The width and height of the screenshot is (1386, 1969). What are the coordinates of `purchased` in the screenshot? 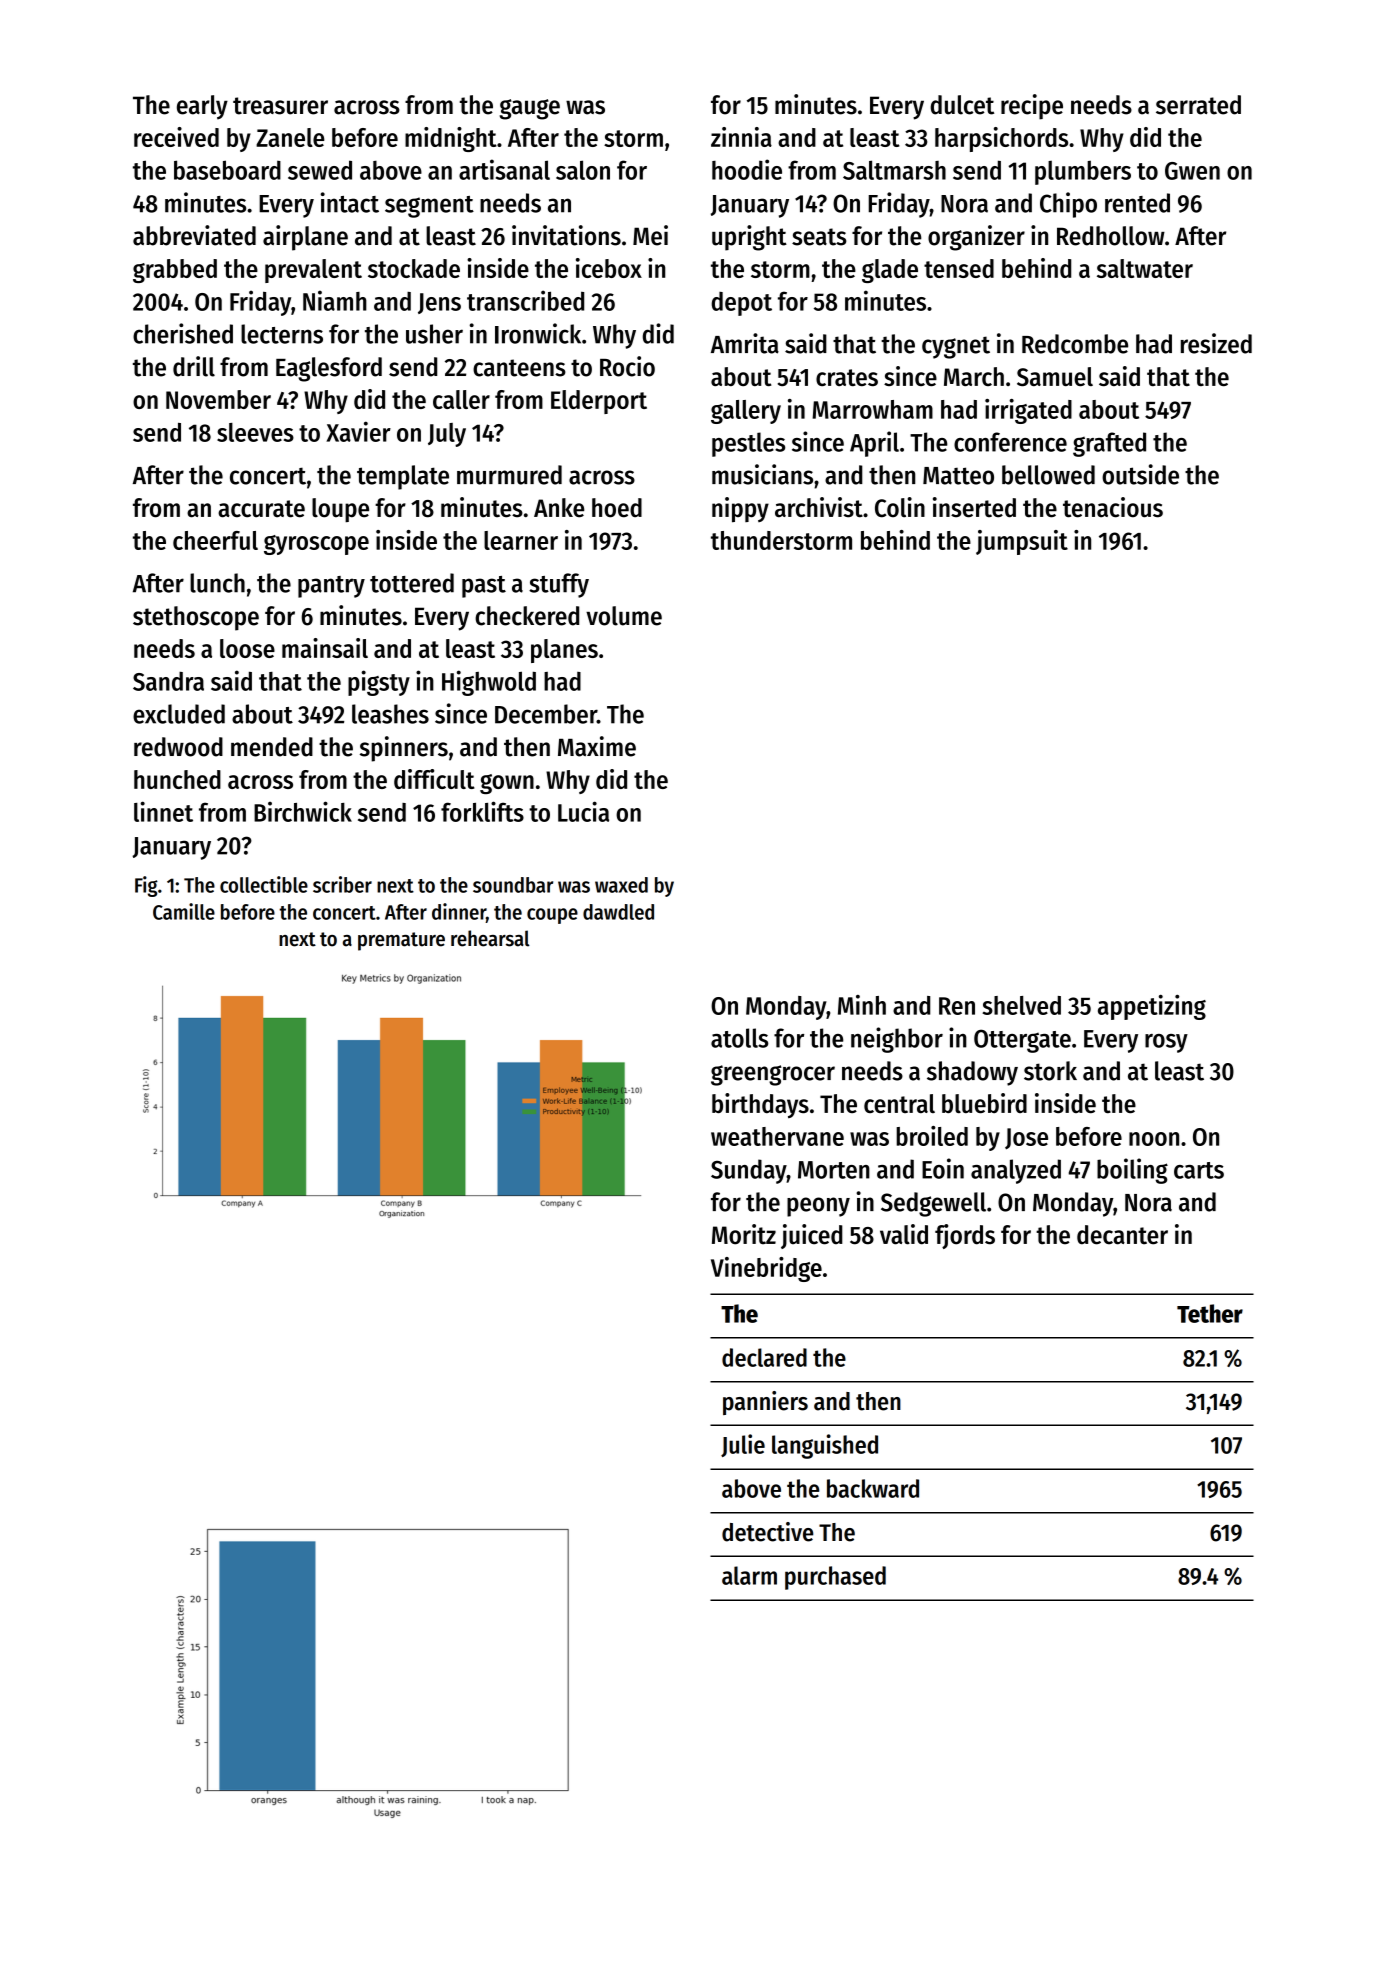 It's located at (835, 1578).
